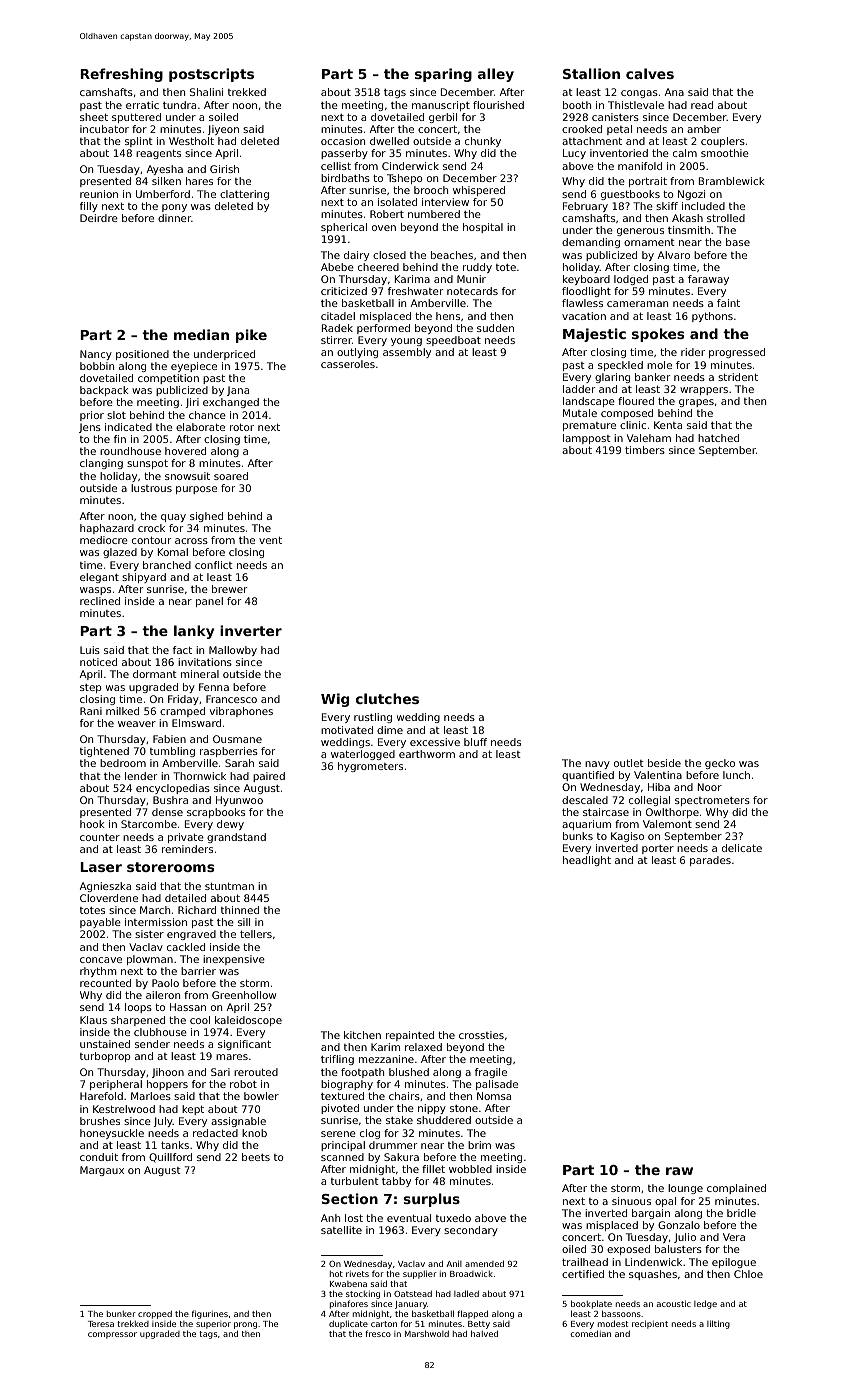  Describe the element at coordinates (443, 75) in the screenshot. I see `sparing` at that location.
